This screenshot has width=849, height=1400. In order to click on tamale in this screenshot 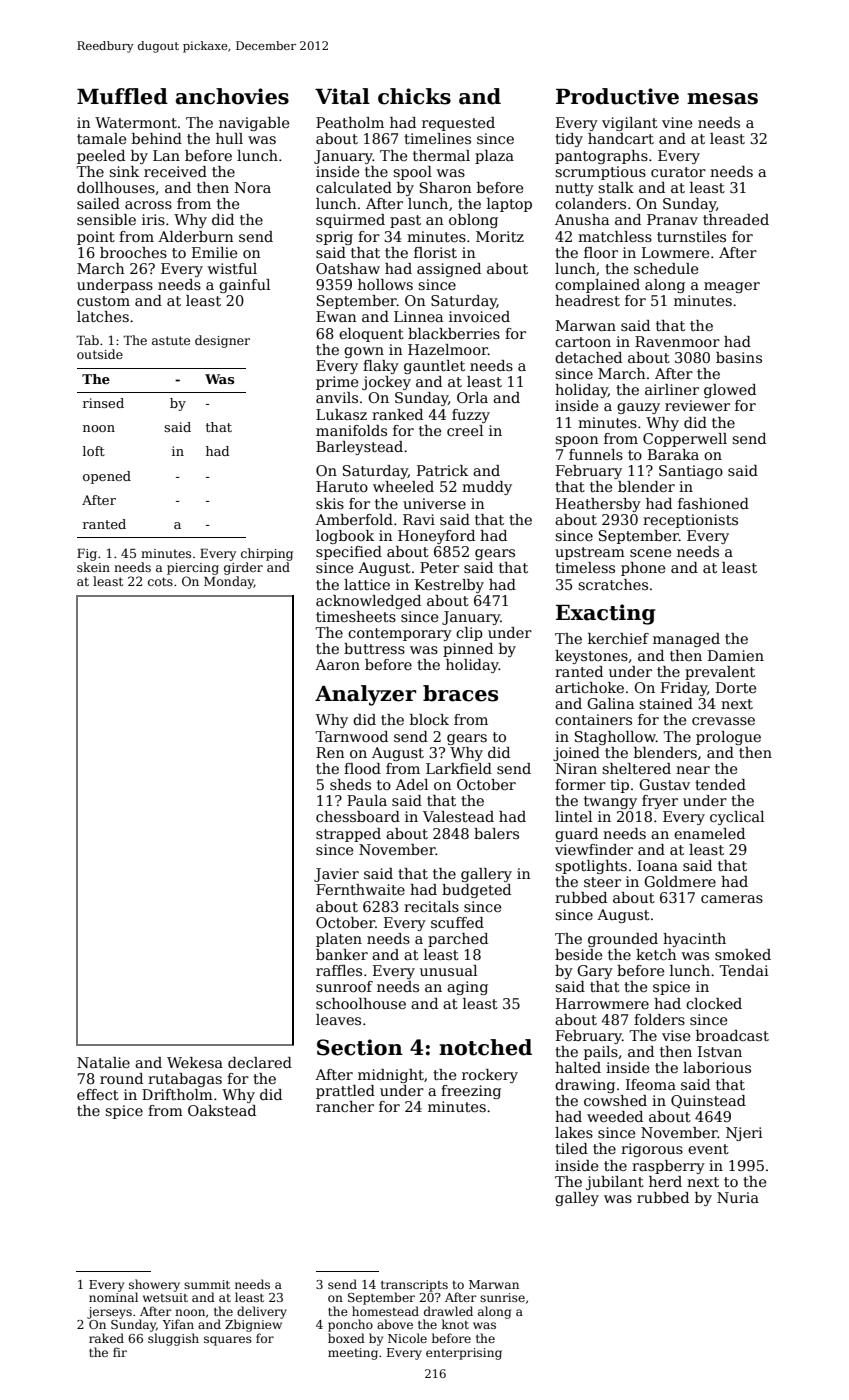, I will do `click(101, 138)`.
